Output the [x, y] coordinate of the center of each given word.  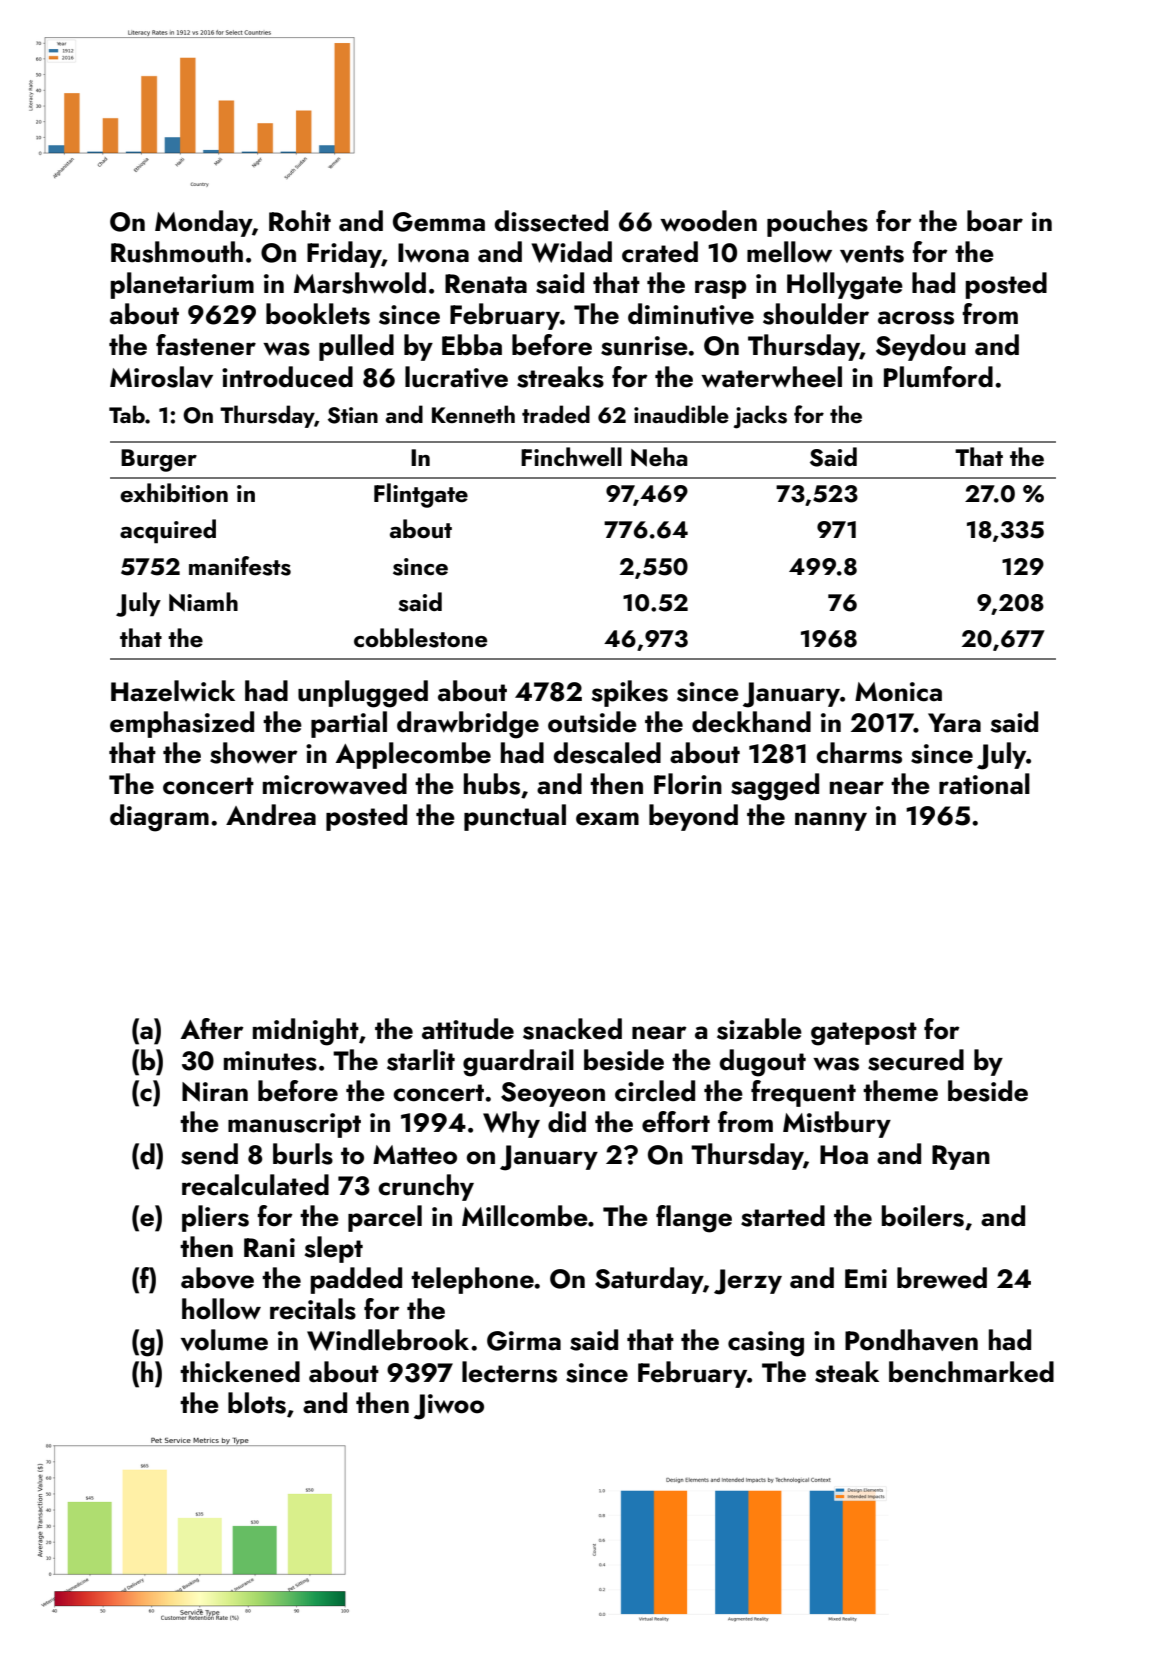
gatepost [864, 1034]
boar [995, 221]
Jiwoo [449, 1407]
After [212, 1029]
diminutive [691, 314]
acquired [168, 531]
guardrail [518, 1063]
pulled [356, 347]
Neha [659, 457]
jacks [760, 417]
